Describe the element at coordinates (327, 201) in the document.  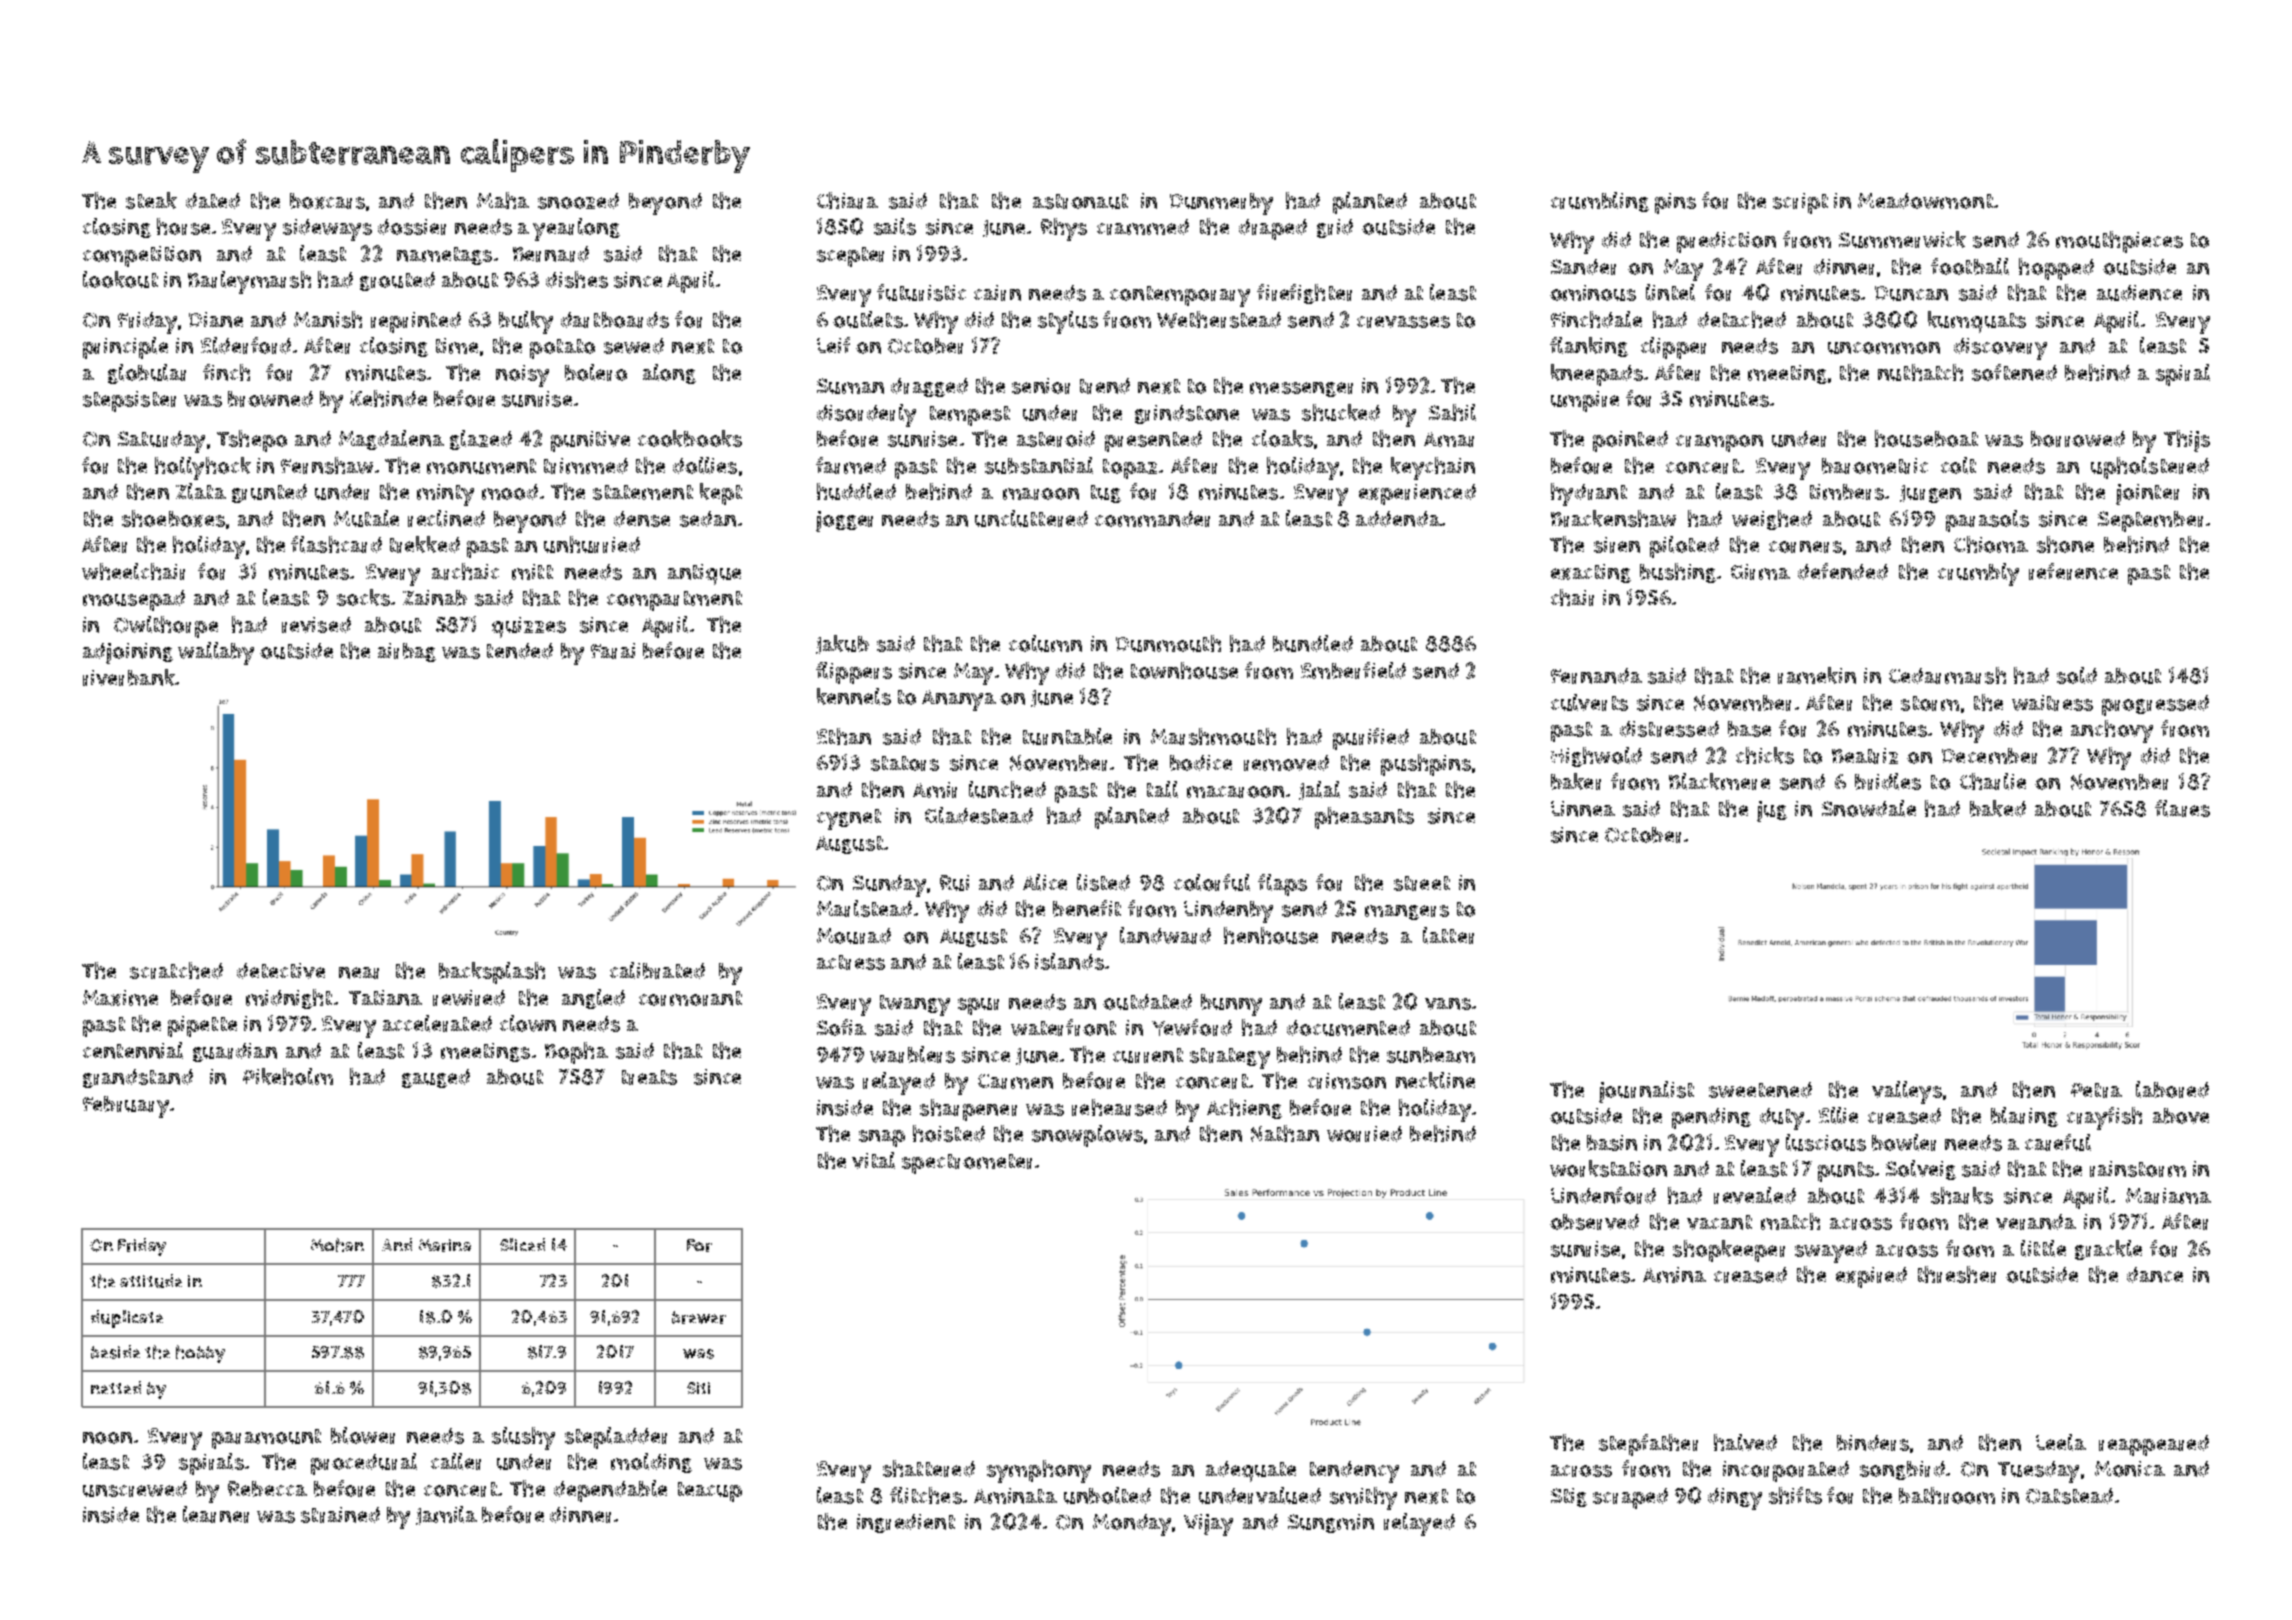
I see `boxcars` at that location.
